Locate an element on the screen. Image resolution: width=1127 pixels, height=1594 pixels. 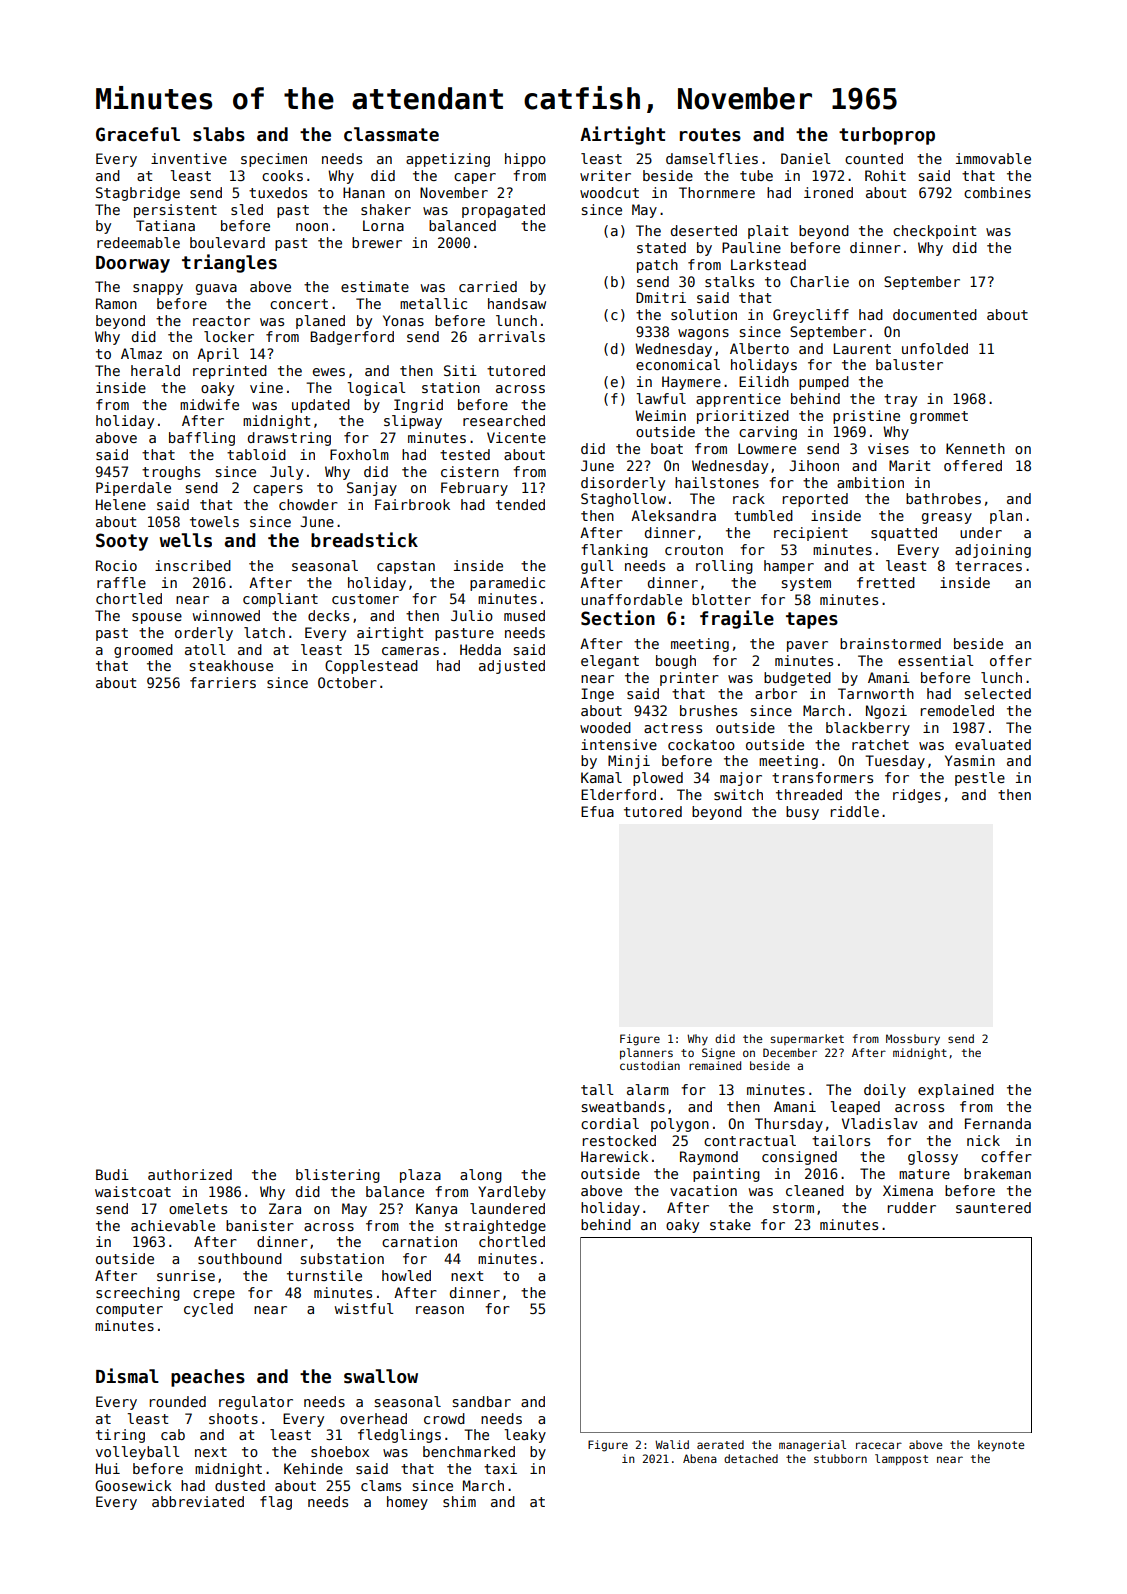
adjoining is located at coordinates (993, 551).
